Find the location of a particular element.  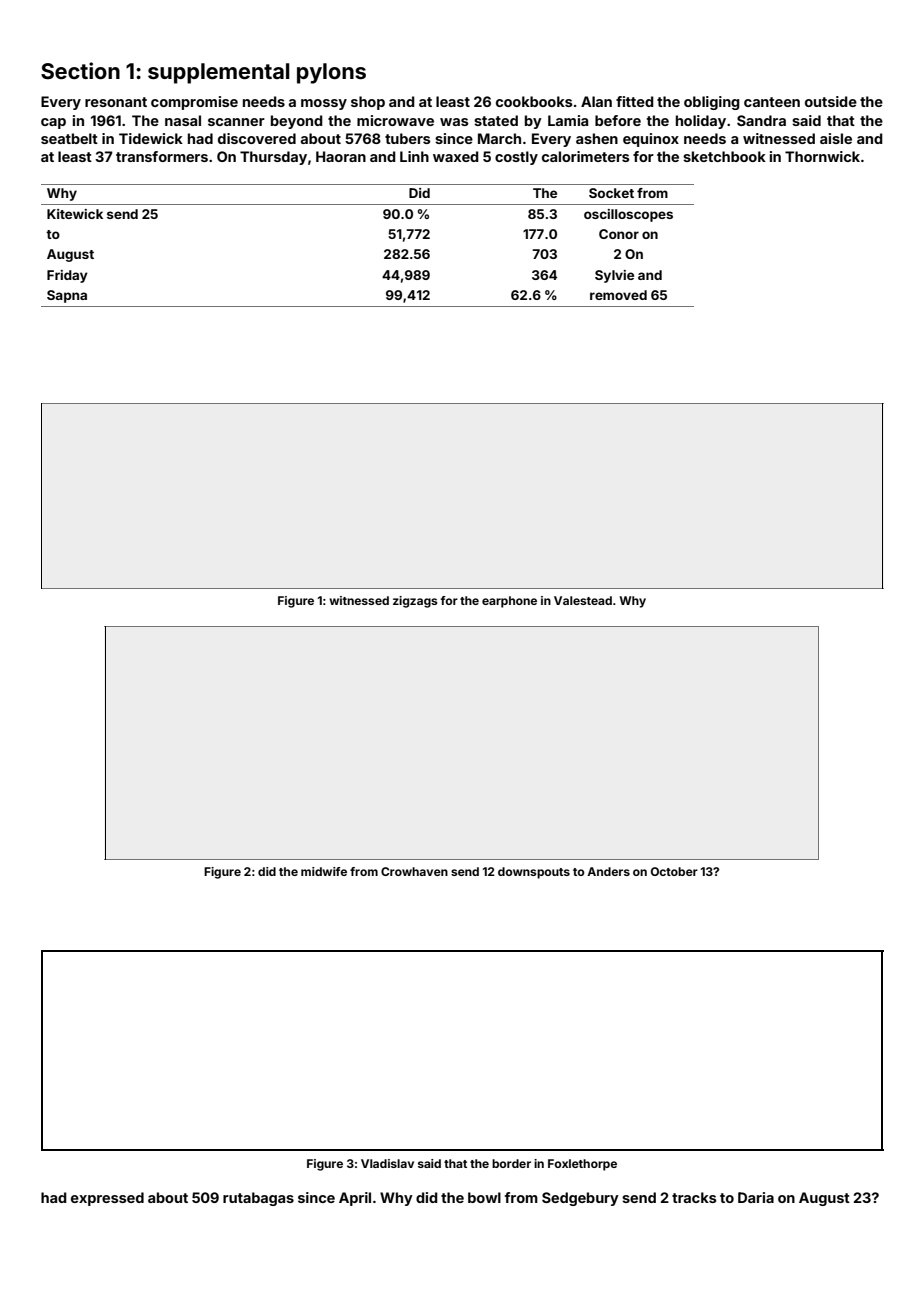

Crowhaven is located at coordinates (414, 871).
